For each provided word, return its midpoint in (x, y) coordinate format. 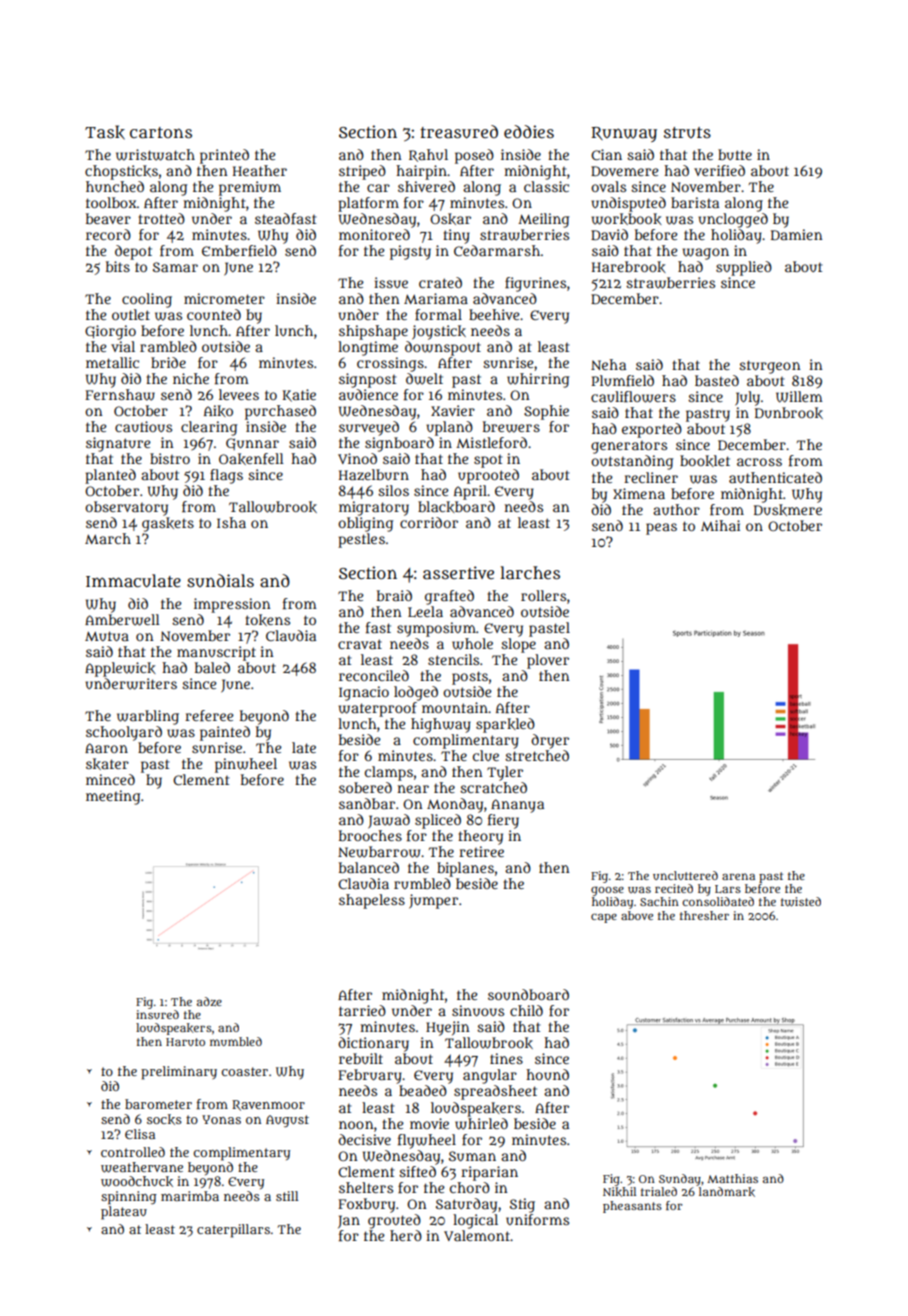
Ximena (639, 493)
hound (547, 1074)
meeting (113, 797)
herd (406, 1235)
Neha (608, 364)
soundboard (528, 994)
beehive (494, 314)
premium (250, 188)
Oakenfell (251, 459)
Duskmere (788, 510)
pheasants (632, 1207)
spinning (129, 1198)
